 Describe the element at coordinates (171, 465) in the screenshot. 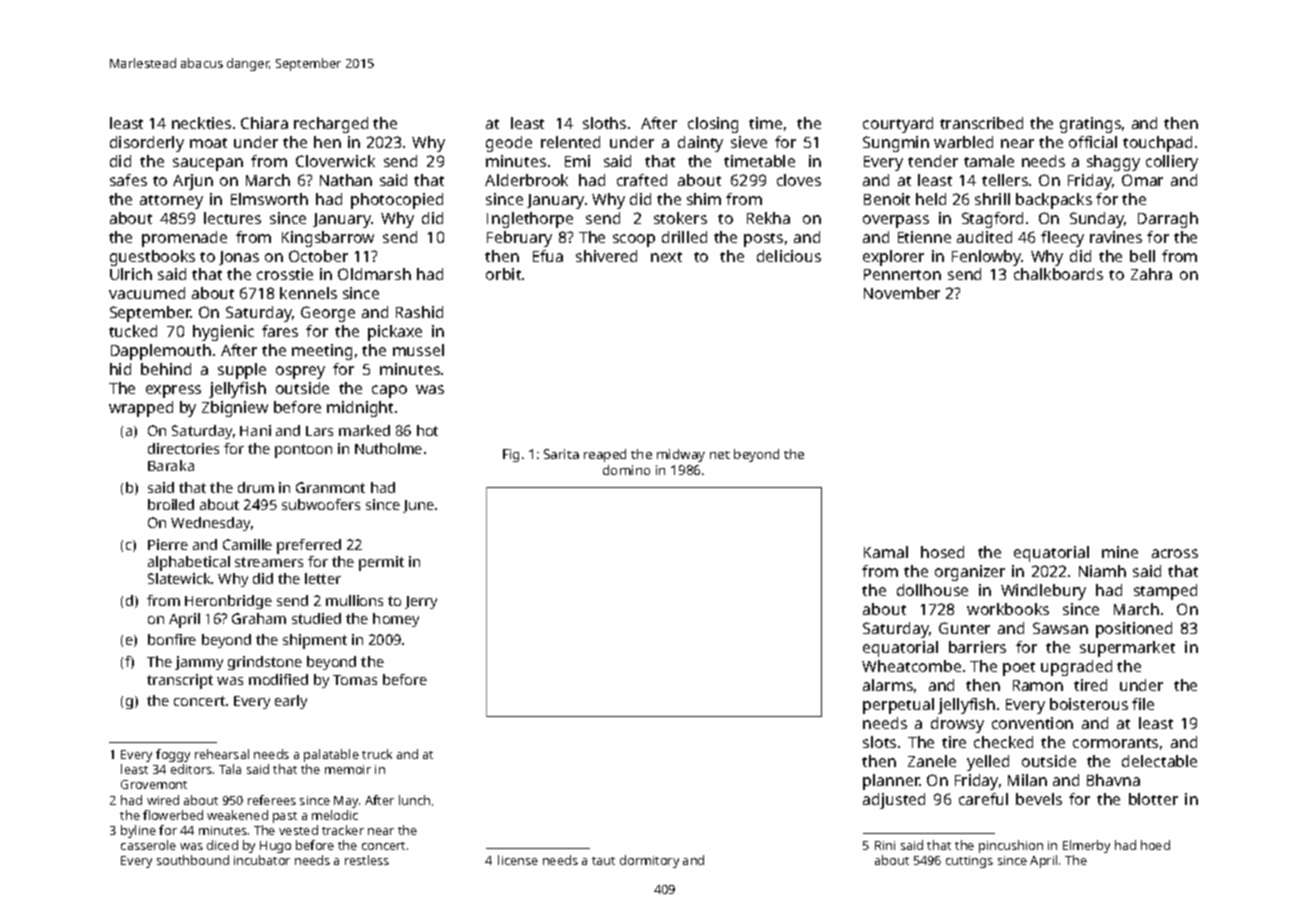

I see `Baraka` at that location.
